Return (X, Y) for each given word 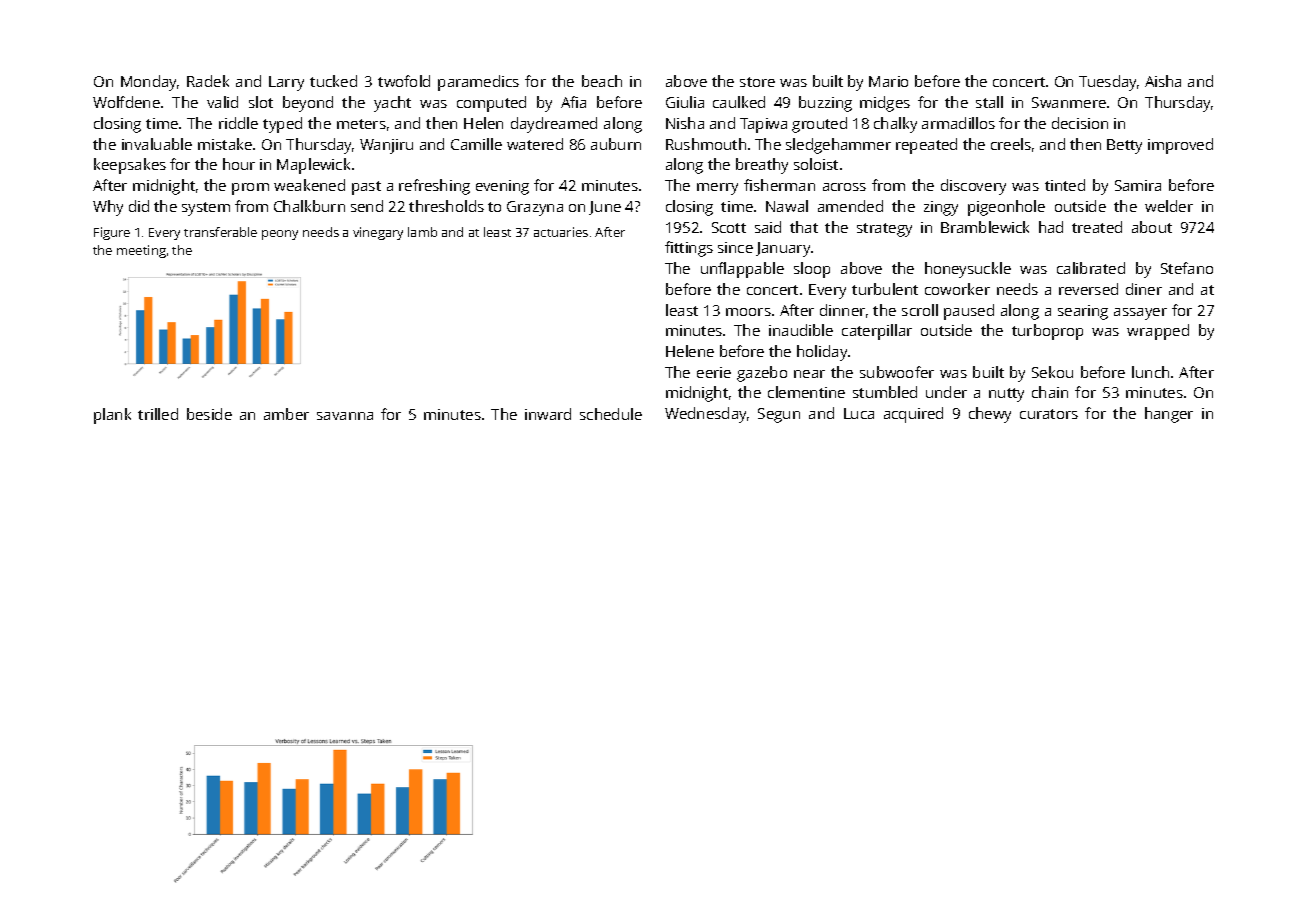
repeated (926, 146)
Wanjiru (386, 146)
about (1152, 227)
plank (112, 416)
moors (748, 312)
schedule (611, 414)
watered (535, 144)
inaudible (801, 330)
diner (1144, 289)
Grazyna (535, 208)
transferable (220, 232)
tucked (333, 81)
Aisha (1163, 81)
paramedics (478, 83)
